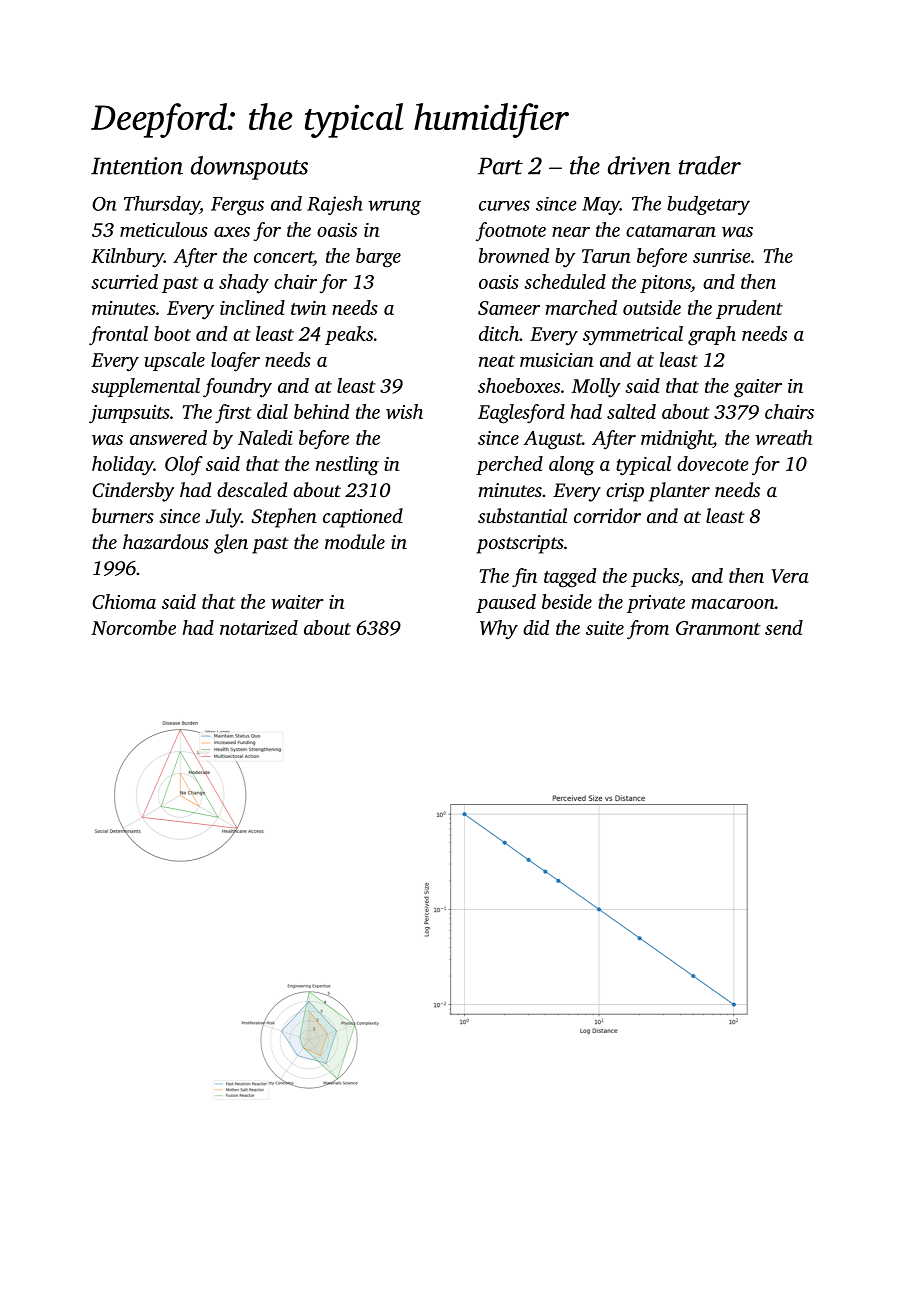  Describe the element at coordinates (249, 168) in the screenshot. I see `downspouts` at that location.
